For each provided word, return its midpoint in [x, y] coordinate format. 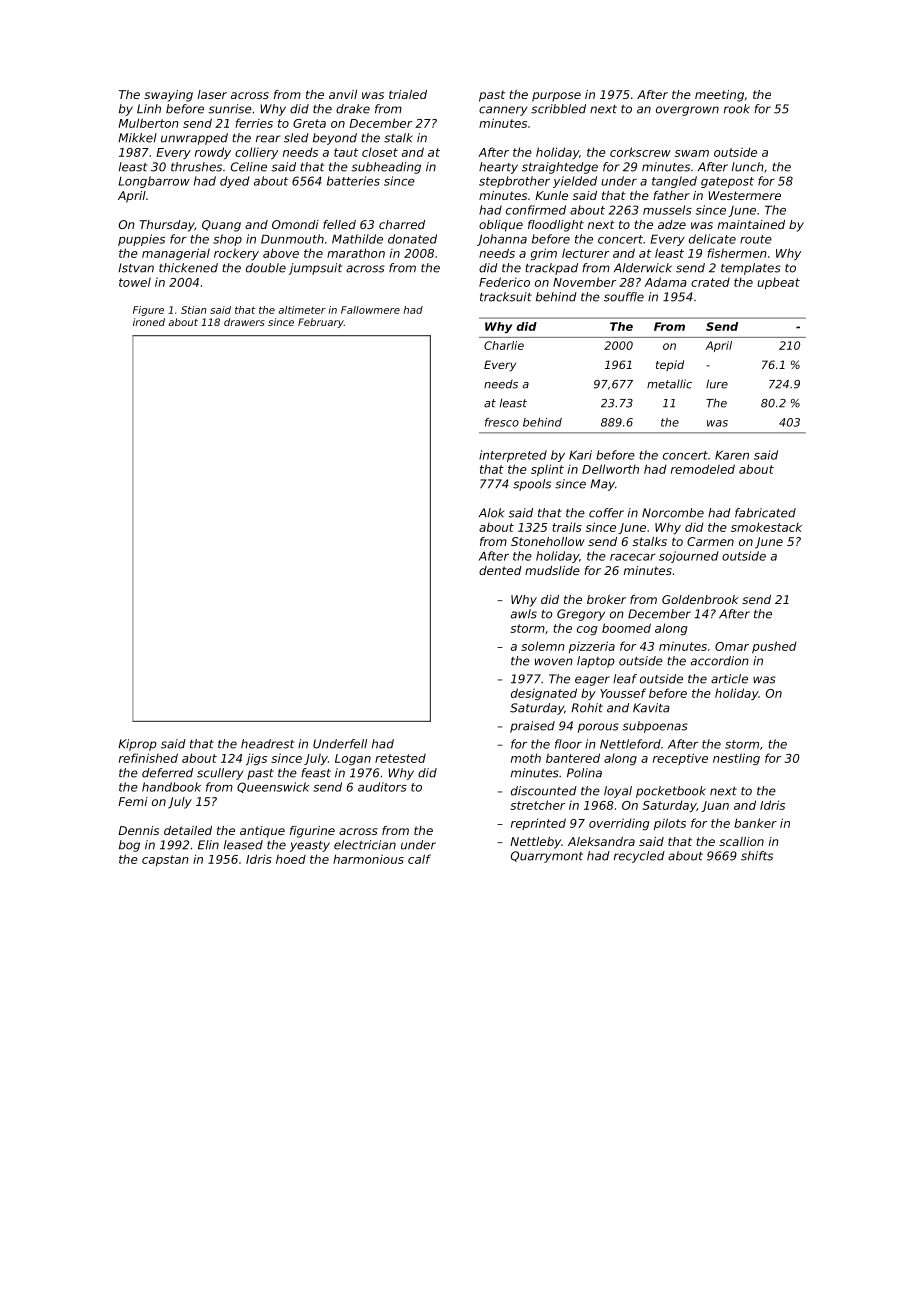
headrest [267, 744]
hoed [291, 859]
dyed [234, 182]
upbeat [779, 283]
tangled [674, 182]
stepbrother [514, 182]
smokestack [766, 527]
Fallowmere [370, 310]
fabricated [765, 513]
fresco [502, 422]
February [321, 323]
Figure [148, 311]
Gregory [581, 615]
